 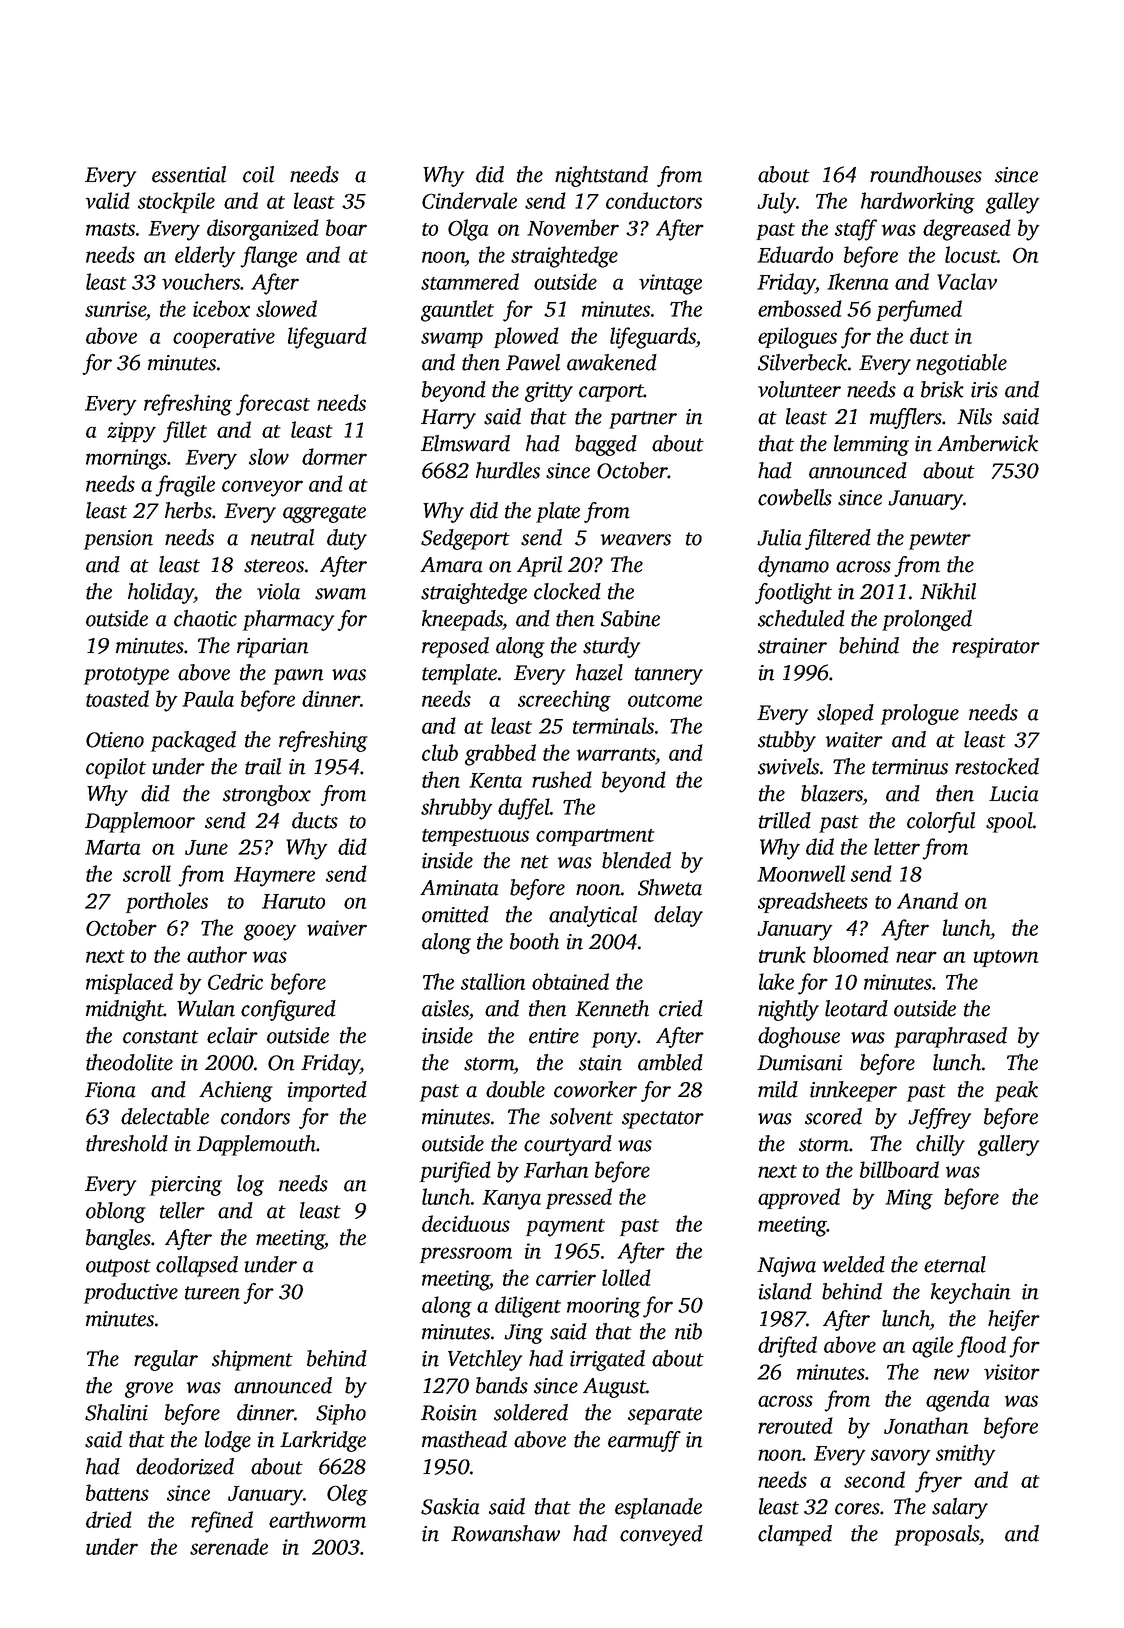 I want to click on threshold, so click(x=127, y=1143).
